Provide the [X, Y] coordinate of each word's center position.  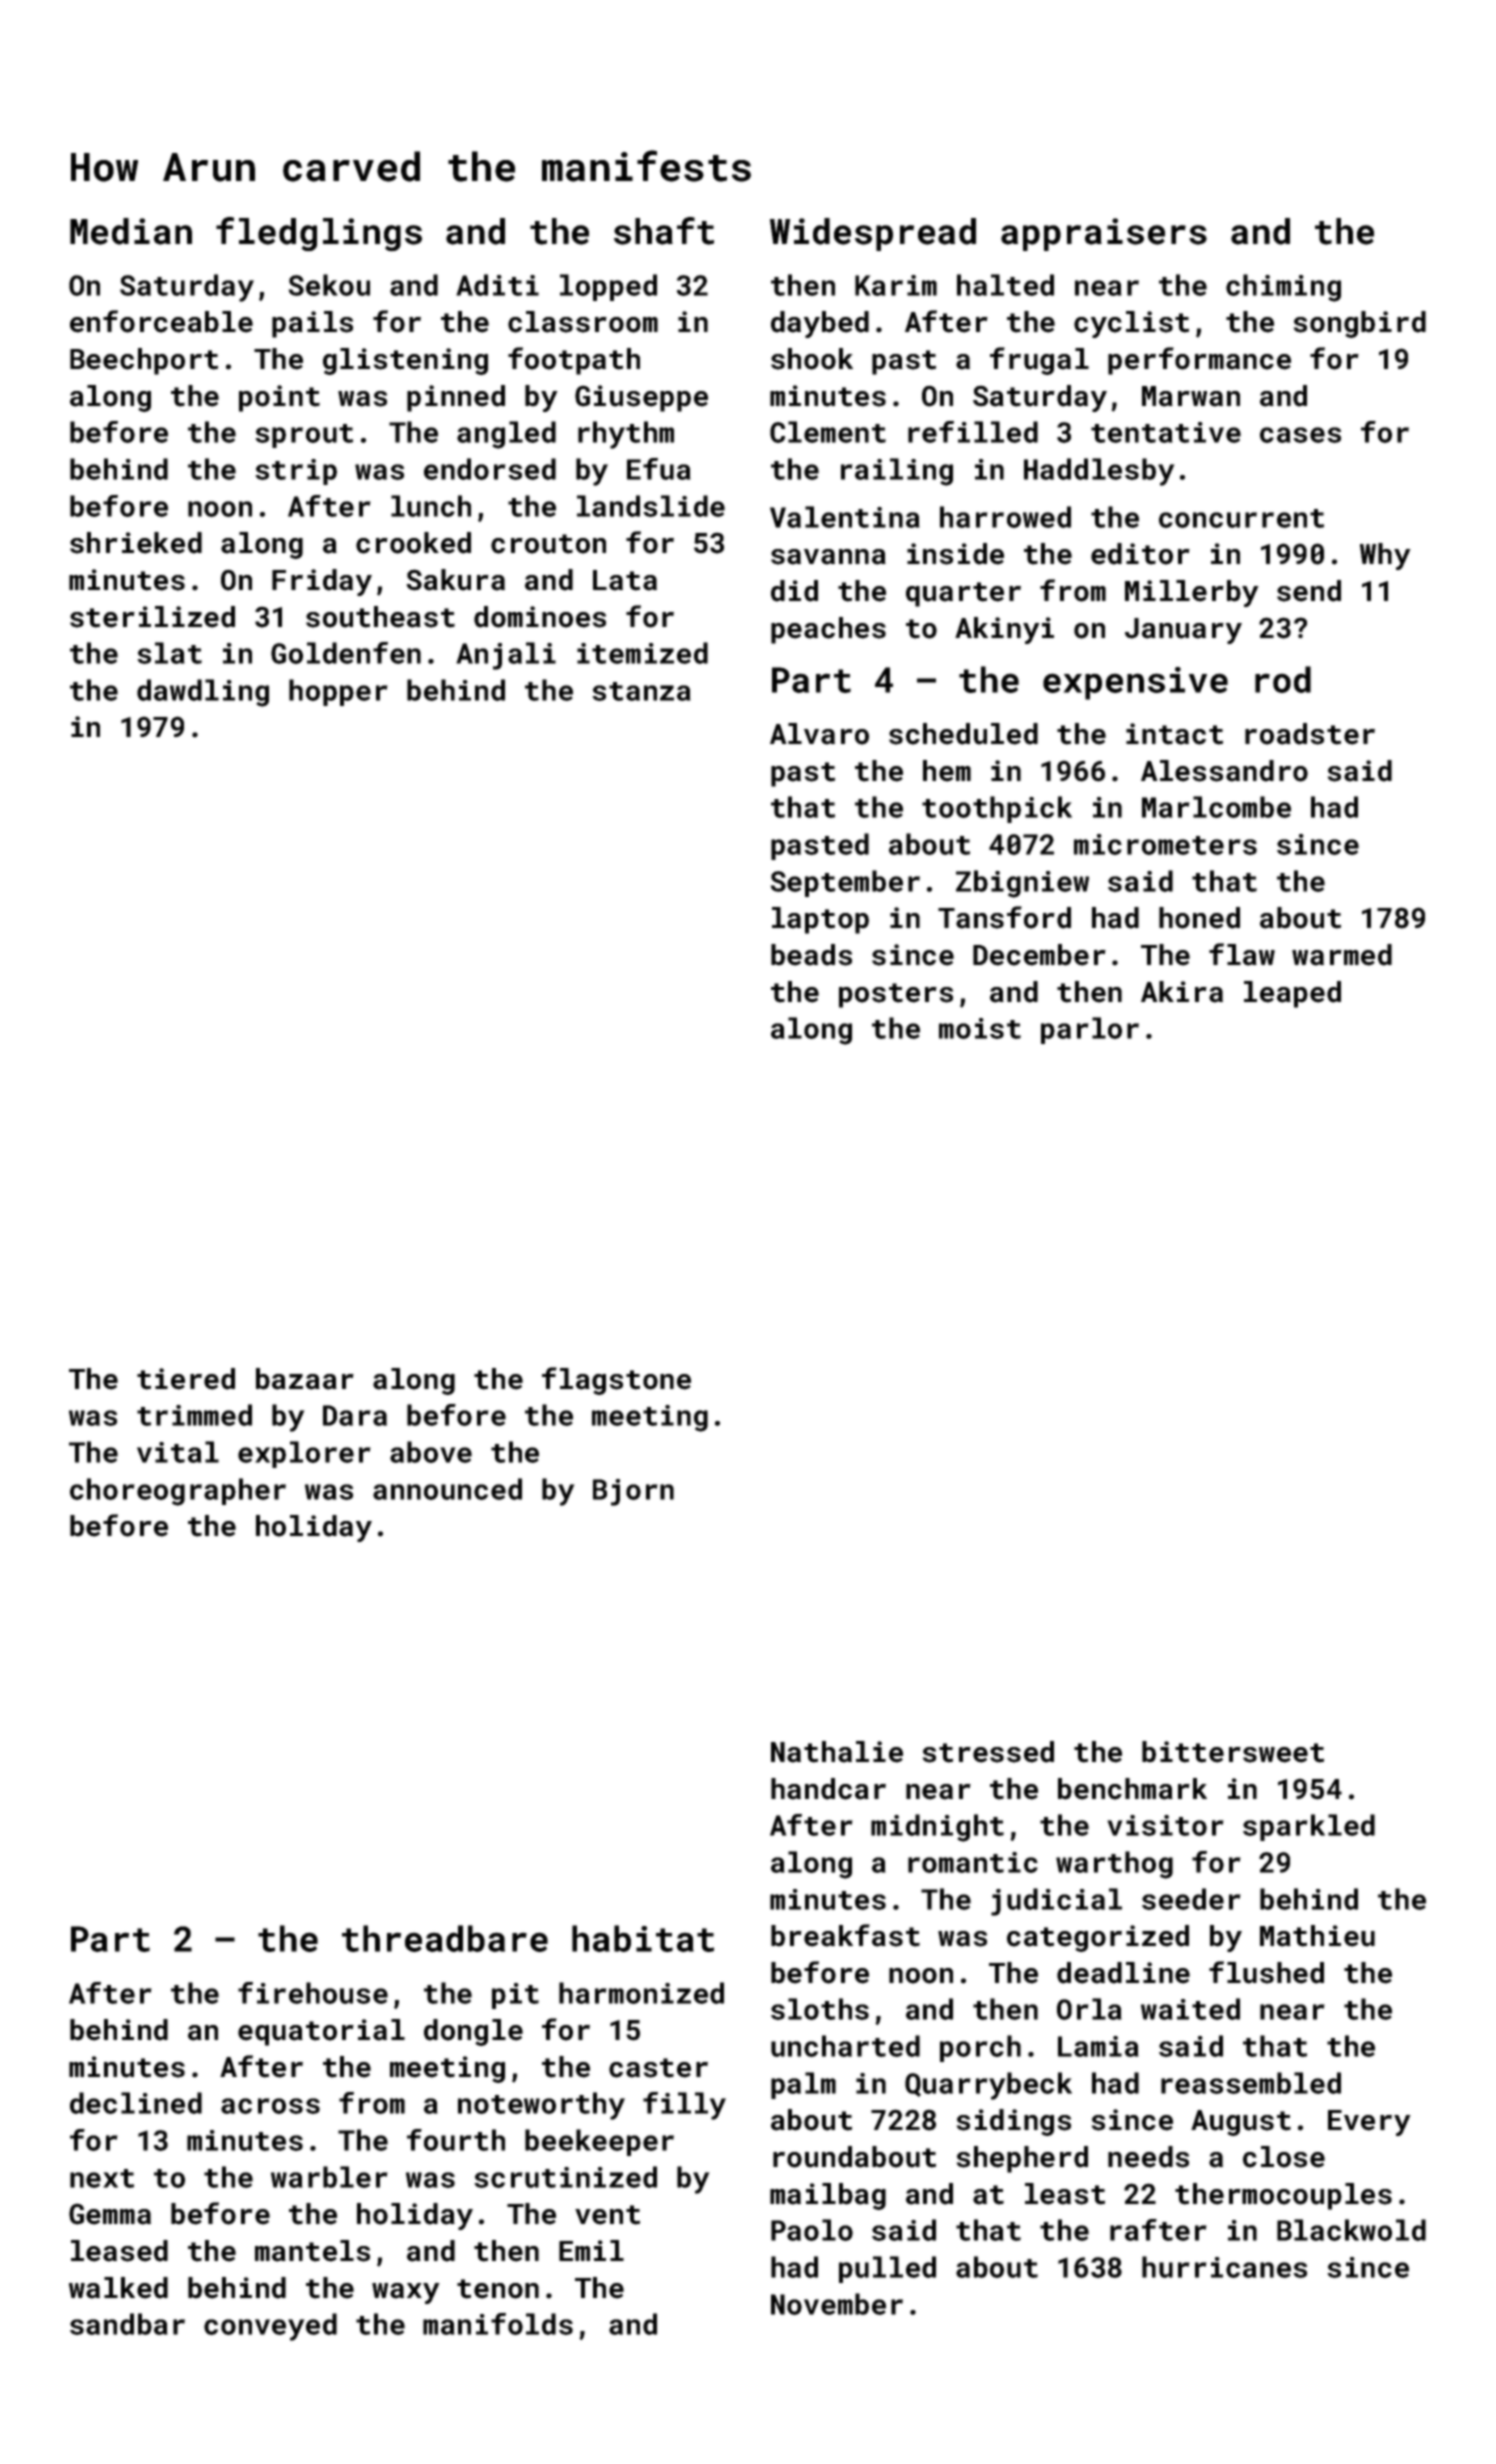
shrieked [136, 543]
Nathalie [837, 1752]
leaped [1292, 994]
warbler [329, 2177]
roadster [1310, 734]
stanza [641, 691]
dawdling [203, 693]
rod [1283, 679]
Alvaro [819, 734]
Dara [355, 1415]
